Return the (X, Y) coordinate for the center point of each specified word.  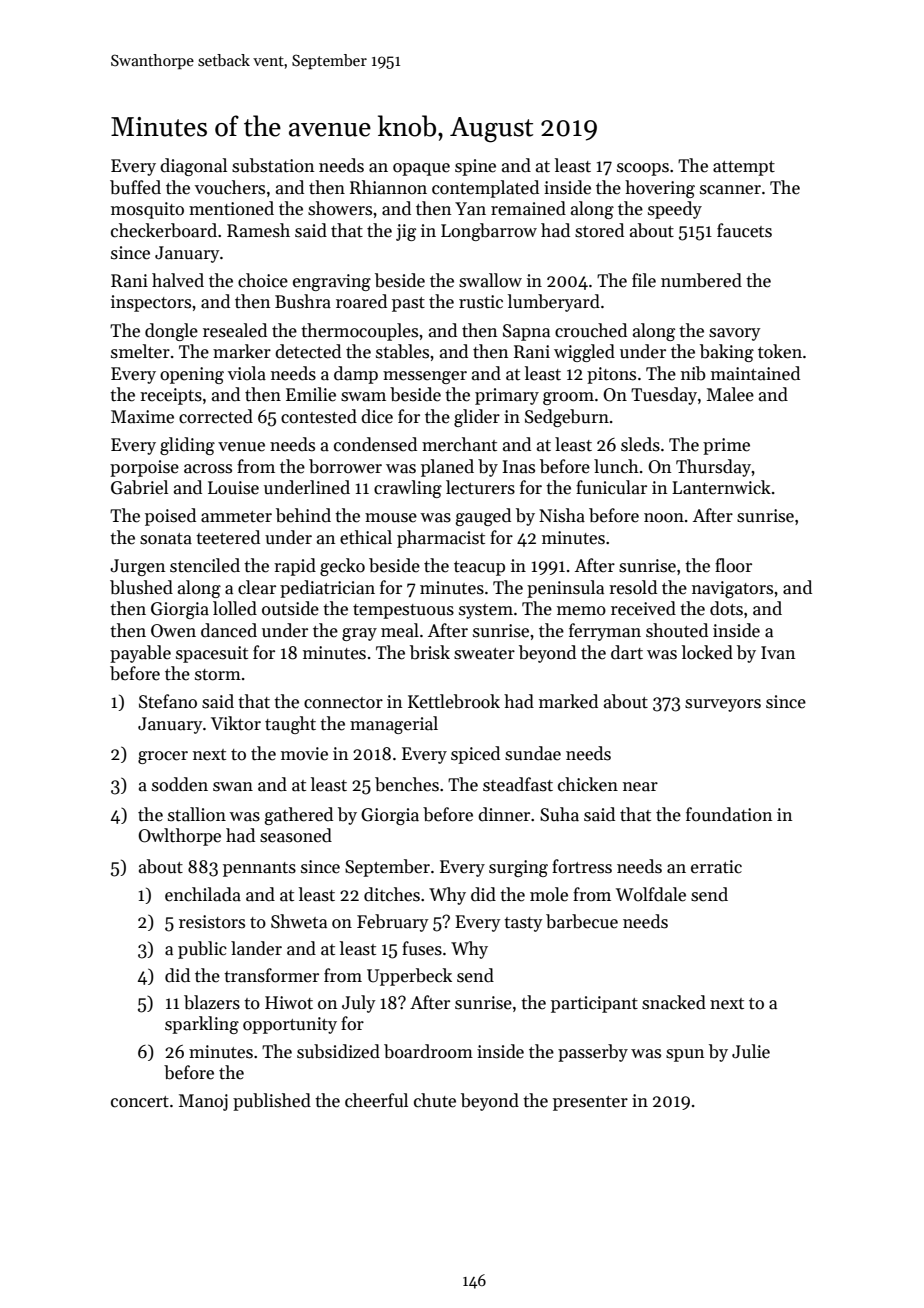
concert (140, 1102)
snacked (674, 1002)
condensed (375, 444)
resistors (212, 922)
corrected (216, 416)
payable (140, 654)
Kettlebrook (454, 701)
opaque (421, 169)
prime (726, 446)
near (640, 787)
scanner (730, 190)
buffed (135, 187)
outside (290, 608)
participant (594, 1004)
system (486, 611)
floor (733, 565)
